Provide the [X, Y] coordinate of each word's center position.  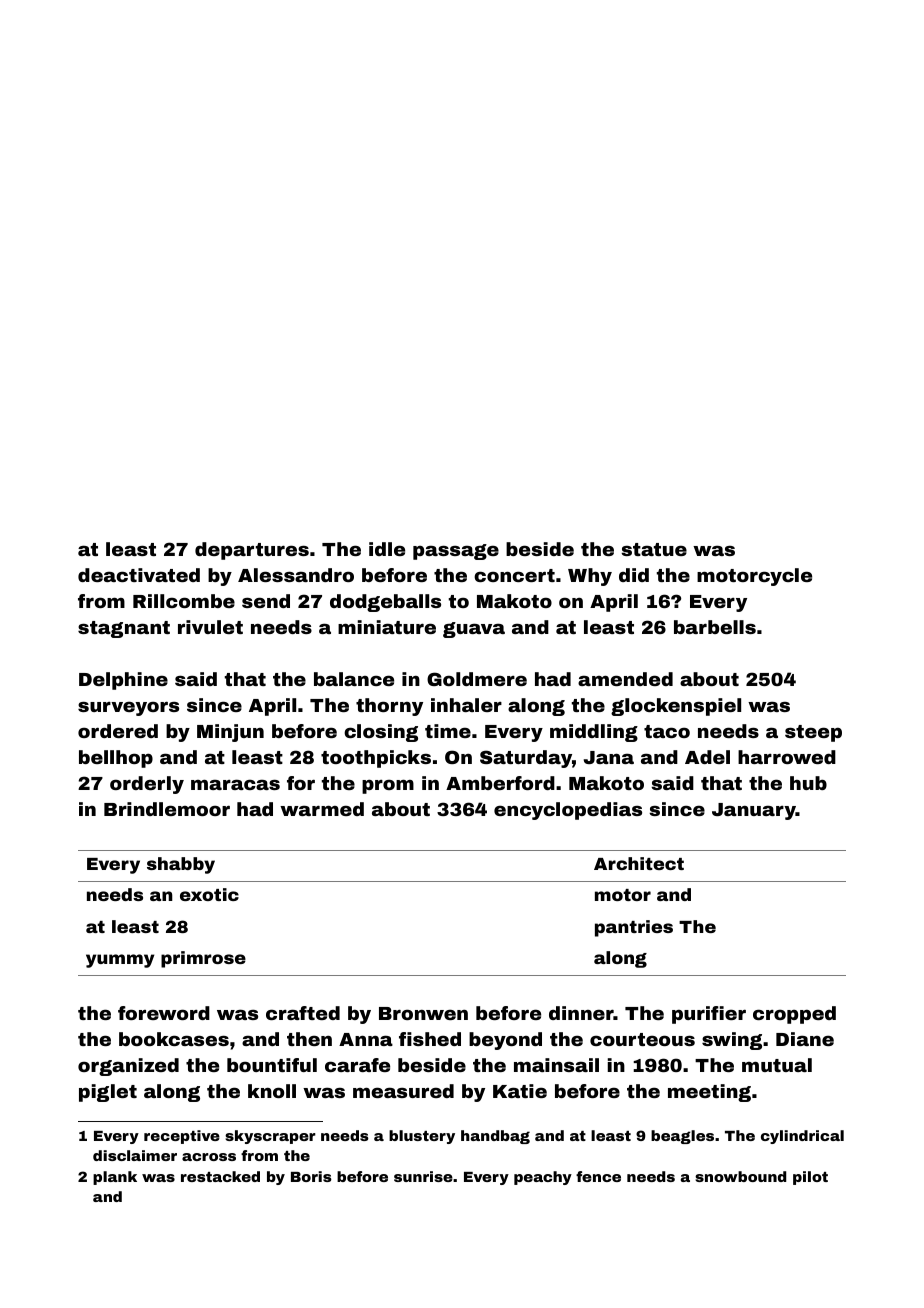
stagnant [124, 629]
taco [667, 731]
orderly [147, 785]
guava [474, 630]
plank [115, 1178]
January [754, 811]
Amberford [500, 783]
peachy [543, 1178]
